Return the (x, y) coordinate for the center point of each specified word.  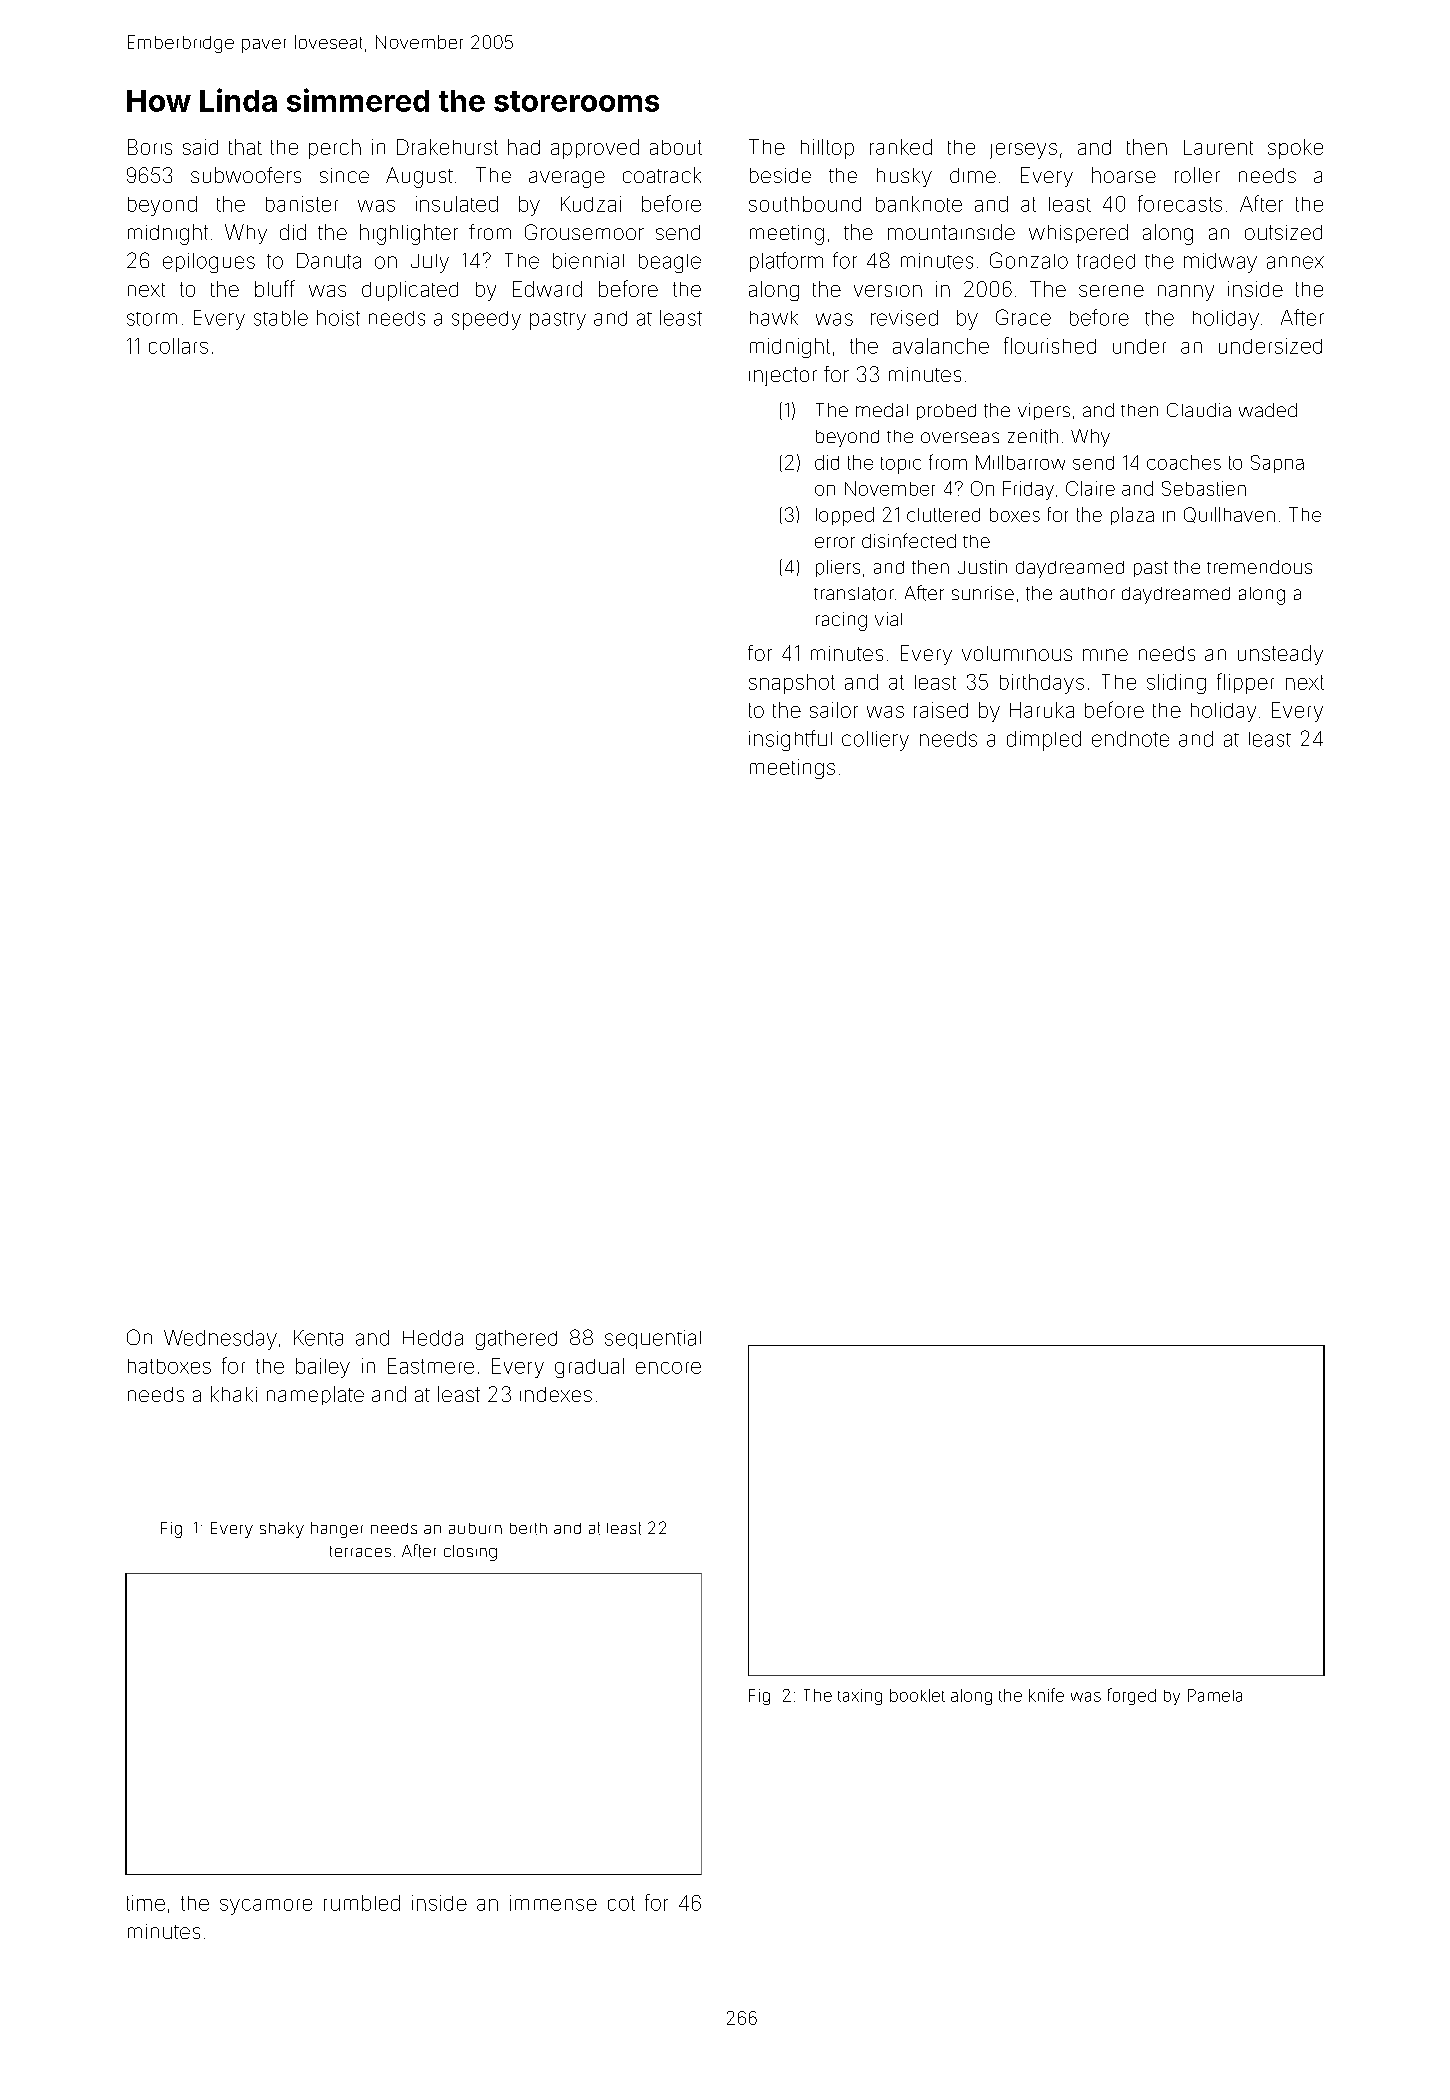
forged (1132, 1696)
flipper (1245, 683)
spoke (1295, 149)
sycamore (266, 1907)
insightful (790, 740)
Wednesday (220, 1340)
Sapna (1277, 464)
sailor (834, 710)
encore (668, 1368)
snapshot (792, 684)
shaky (282, 1530)
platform (786, 262)
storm (152, 319)
